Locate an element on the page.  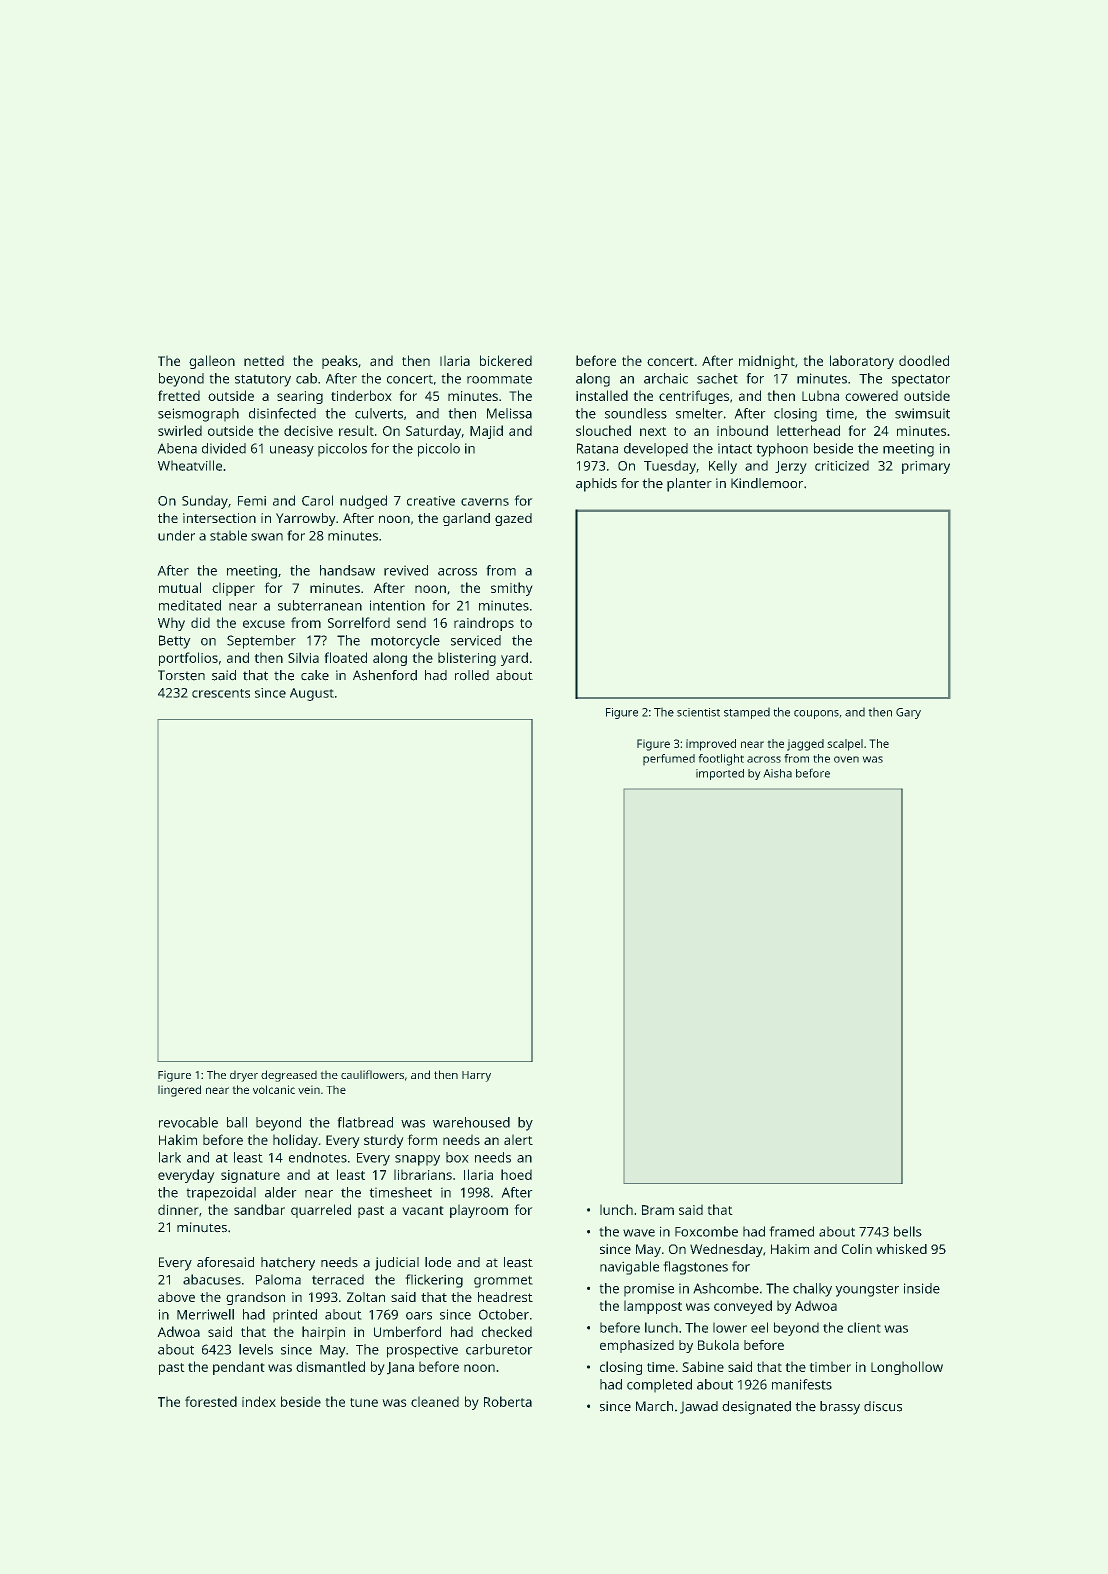
promise is located at coordinates (649, 1290).
